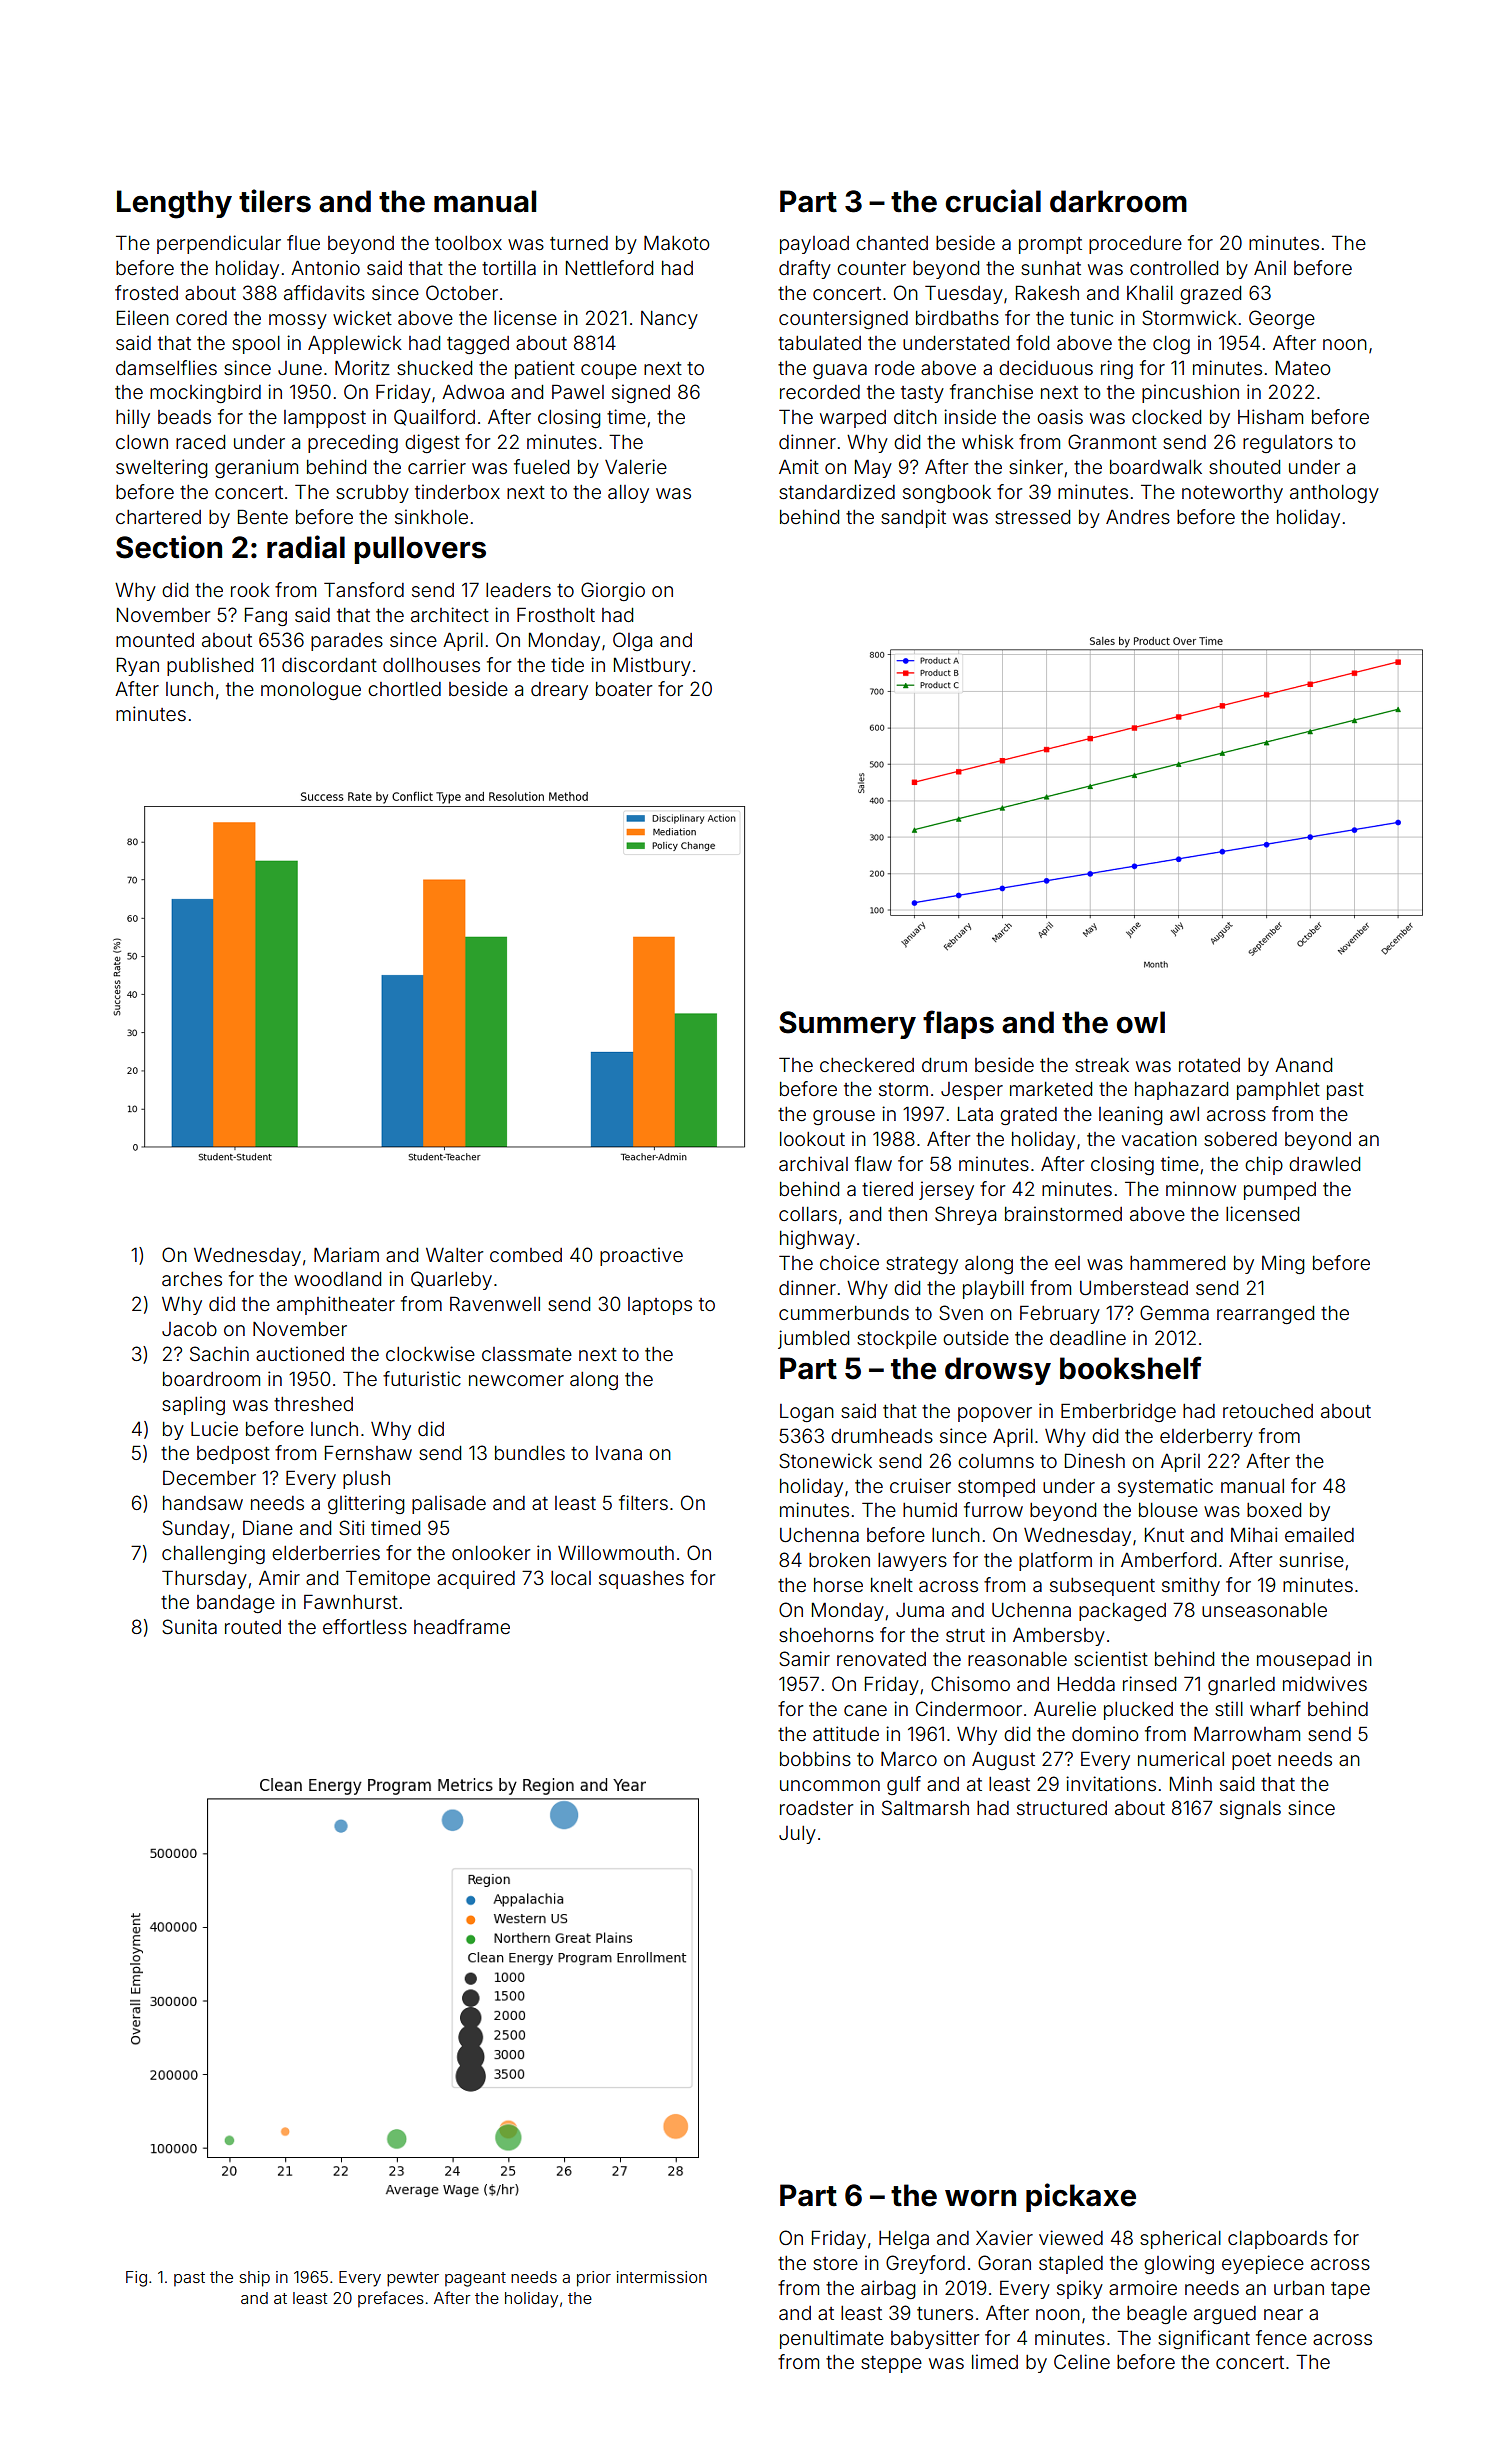 Image resolution: width=1496 pixels, height=2464 pixels. Describe the element at coordinates (825, 1461) in the screenshot. I see `Stonewick` at that location.
